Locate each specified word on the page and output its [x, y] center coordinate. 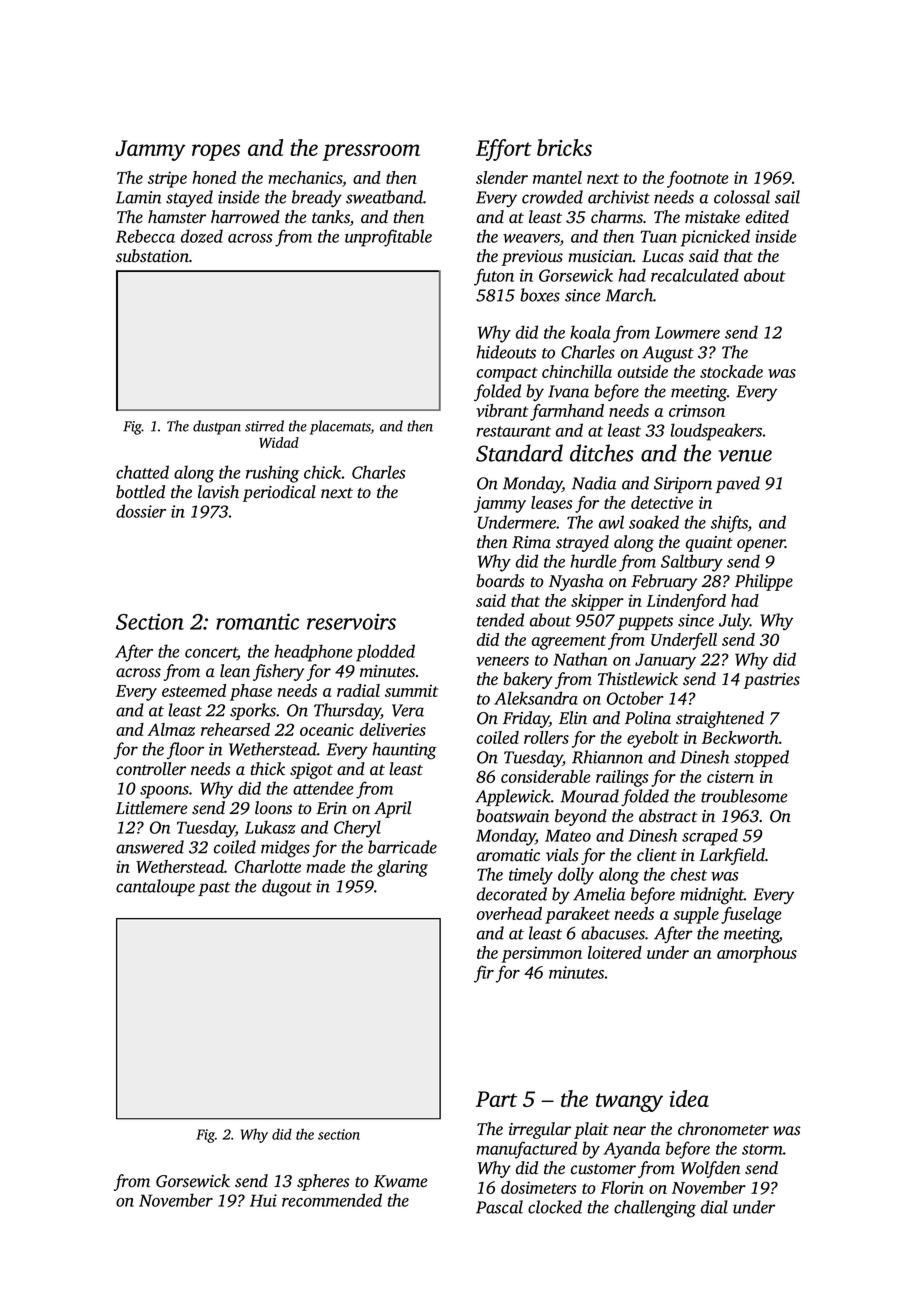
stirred [264, 426]
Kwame [400, 1181]
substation [152, 256]
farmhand [567, 412]
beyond [581, 817]
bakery [528, 680]
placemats [340, 427]
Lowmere [687, 332]
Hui [263, 1200]
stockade [731, 371]
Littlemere [151, 808]
